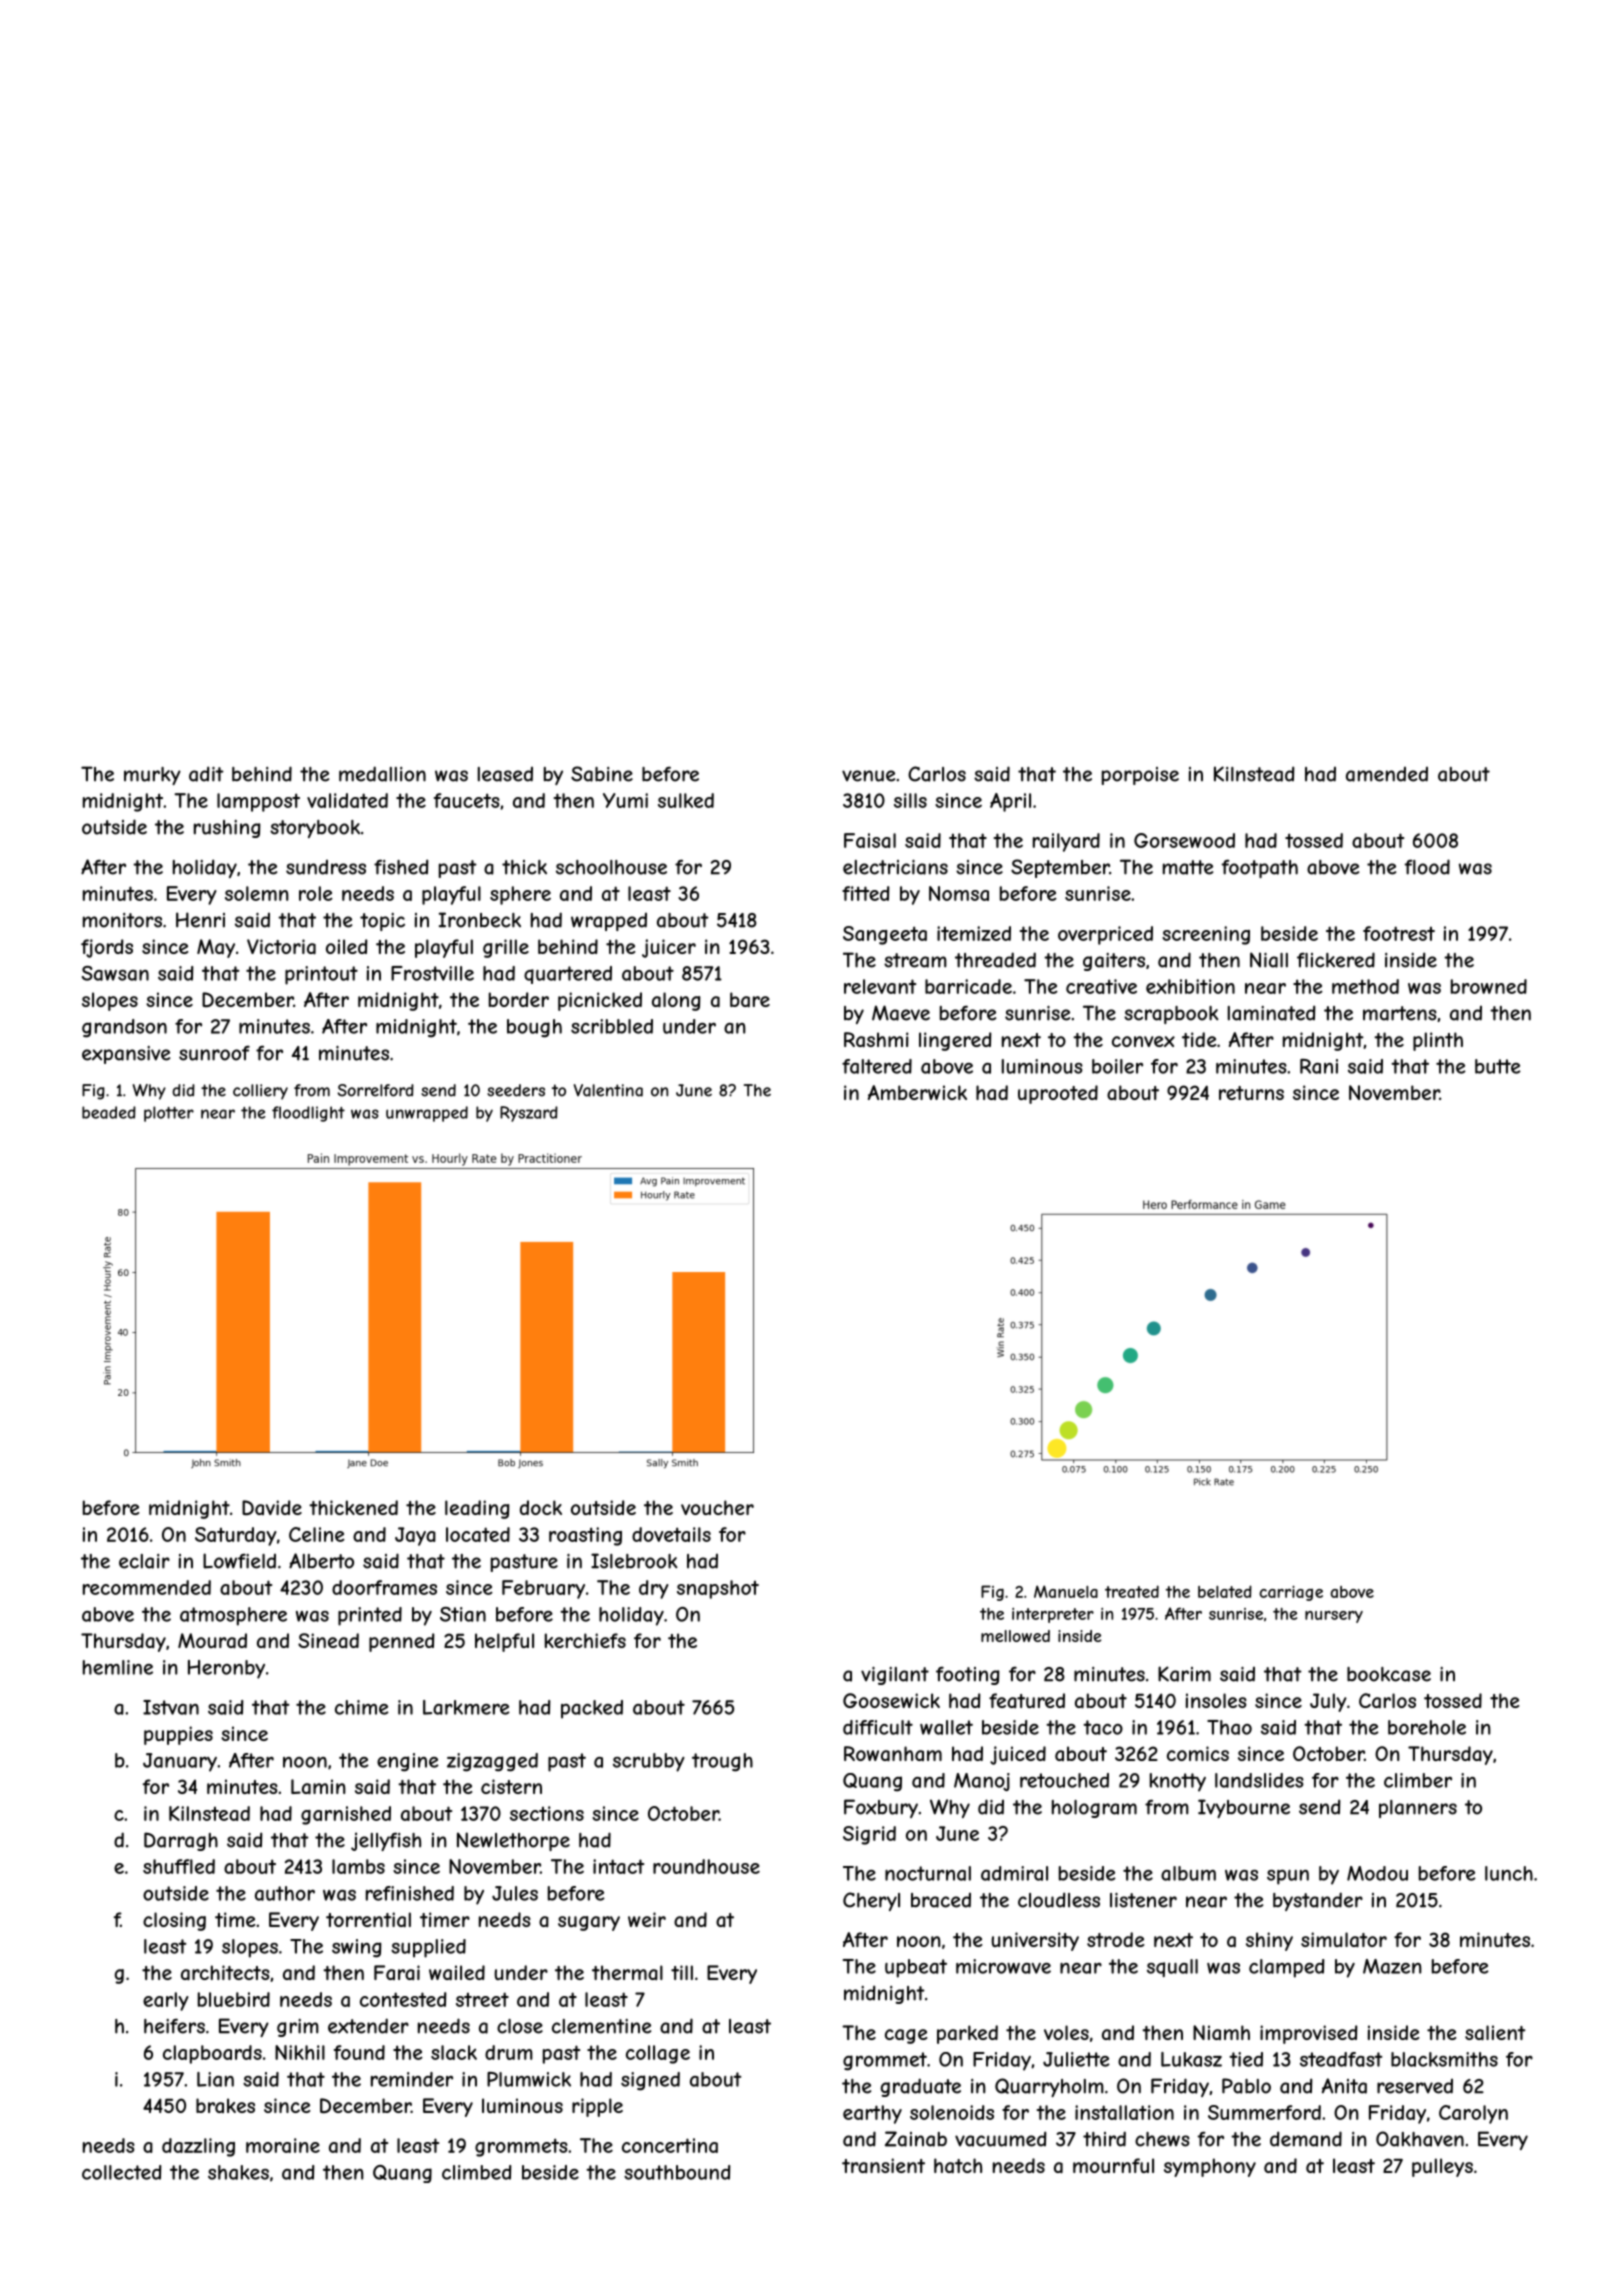 This image has width=1620, height=2292. What do you see at coordinates (750, 999) in the image?
I see `bare` at bounding box center [750, 999].
